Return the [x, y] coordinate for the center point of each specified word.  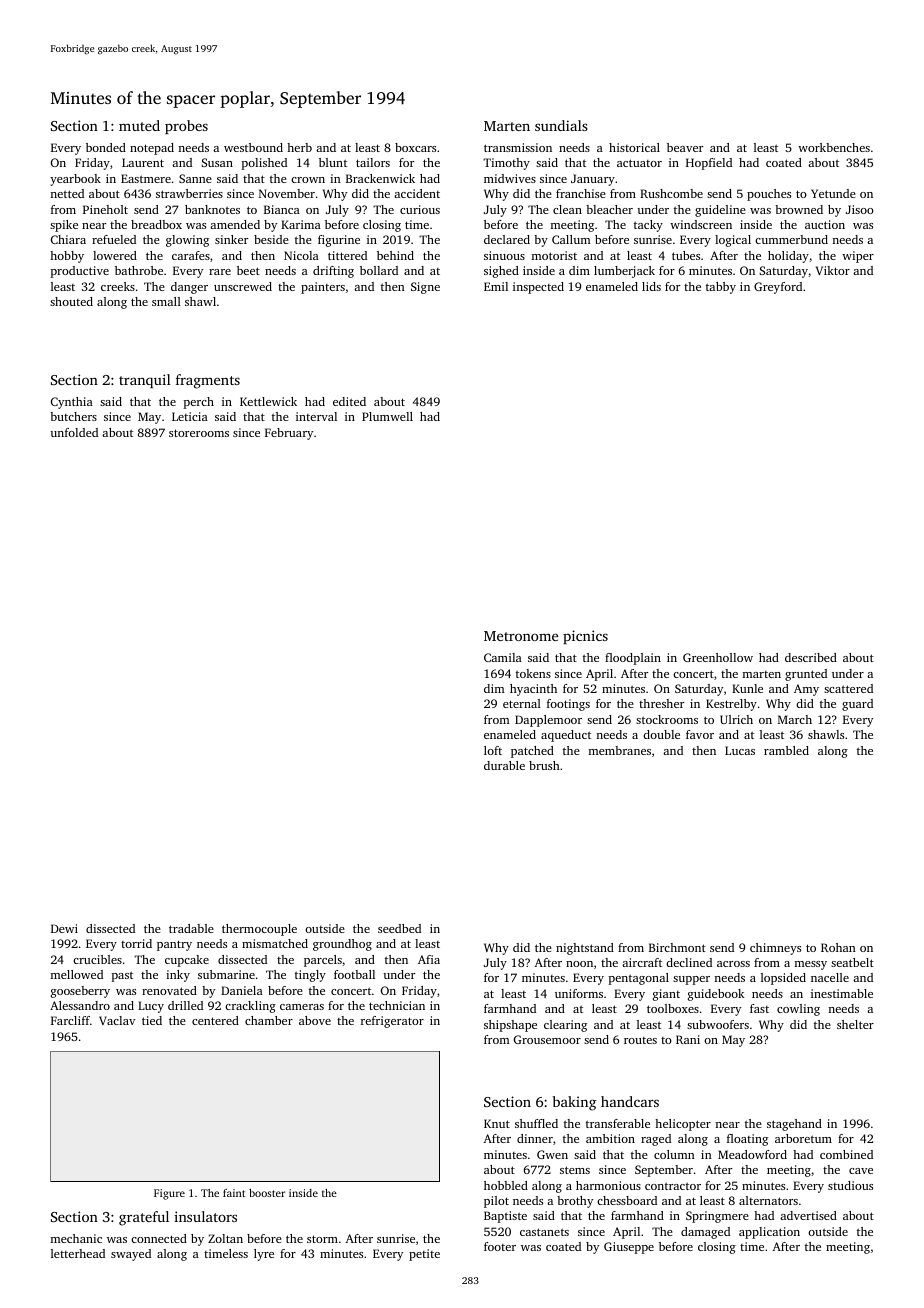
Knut [497, 1123]
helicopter [683, 1125]
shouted [71, 301]
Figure [169, 1194]
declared [507, 239]
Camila [503, 657]
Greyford [778, 288]
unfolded [74, 432]
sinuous [504, 255]
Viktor [833, 270]
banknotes [212, 209]
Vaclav [117, 1020]
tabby [721, 288]
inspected [538, 288]
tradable [191, 928]
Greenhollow [718, 657]
